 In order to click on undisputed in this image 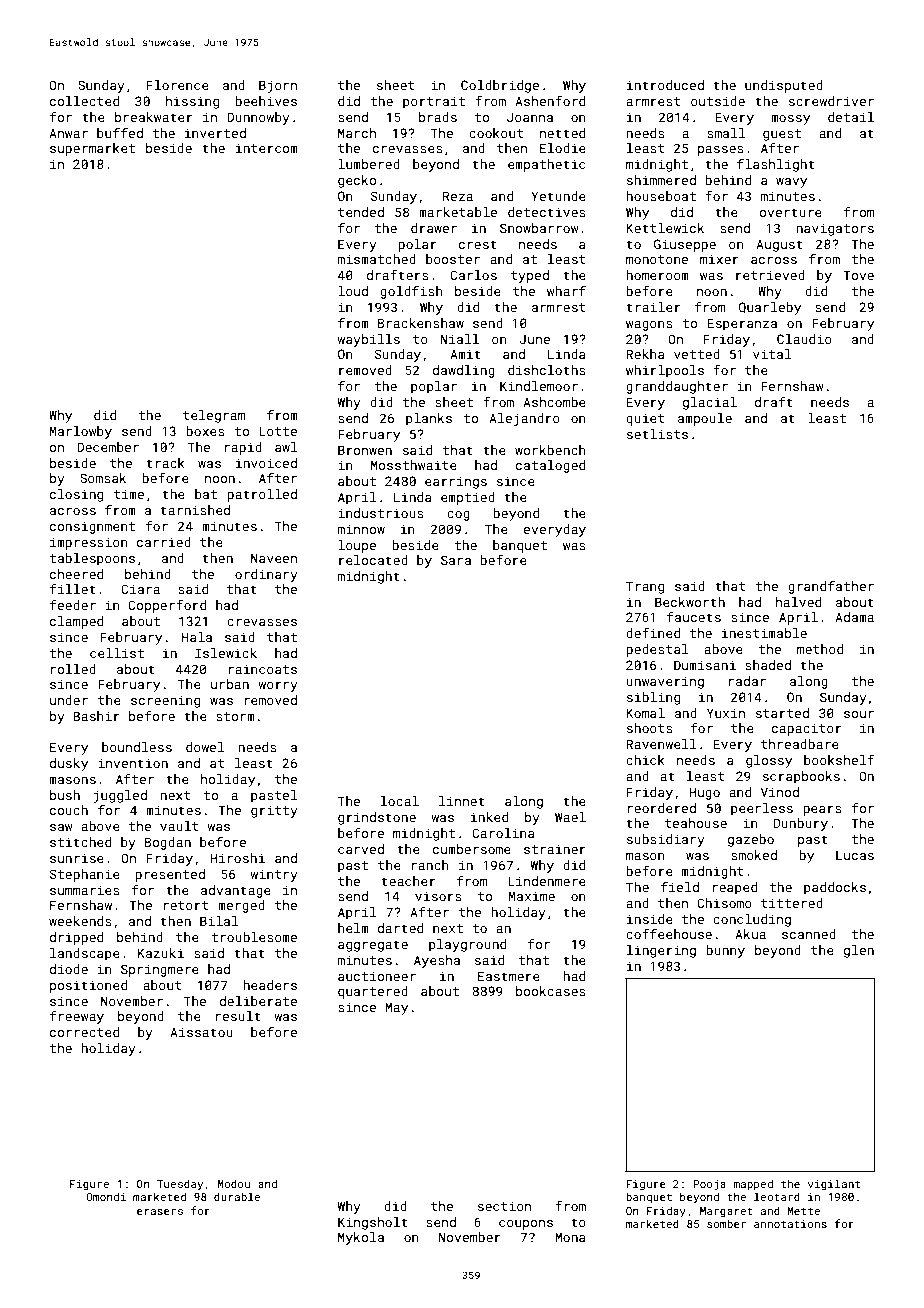, I will do `click(784, 86)`.
